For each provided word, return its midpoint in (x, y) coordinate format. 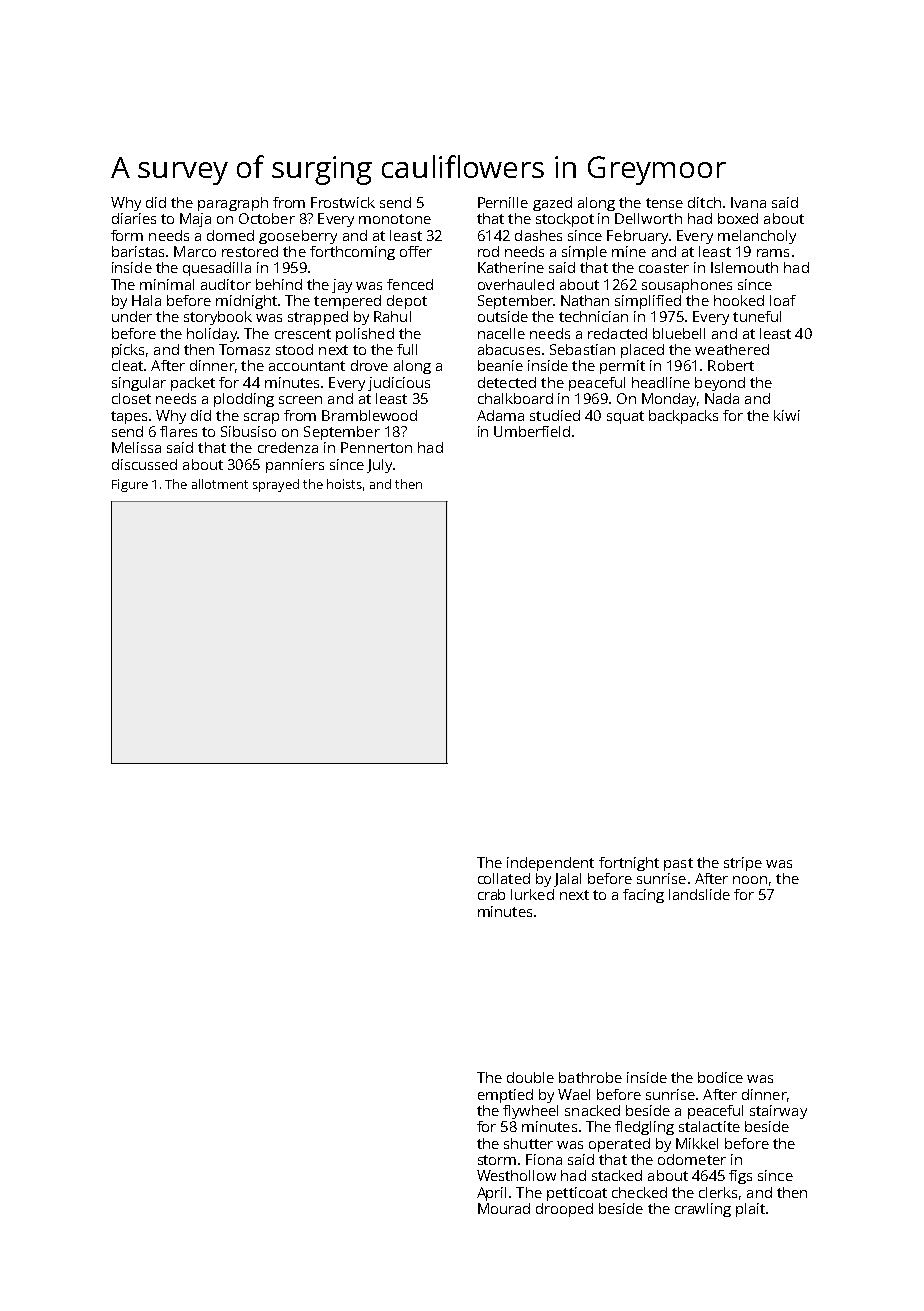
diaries (134, 218)
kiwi (787, 415)
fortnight (629, 864)
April (491, 1194)
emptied (505, 1096)
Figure (130, 485)
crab (491, 894)
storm (497, 1160)
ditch (704, 202)
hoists (344, 484)
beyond (720, 384)
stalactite (709, 1126)
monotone (395, 219)
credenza (288, 447)
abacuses (509, 349)
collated (504, 878)
